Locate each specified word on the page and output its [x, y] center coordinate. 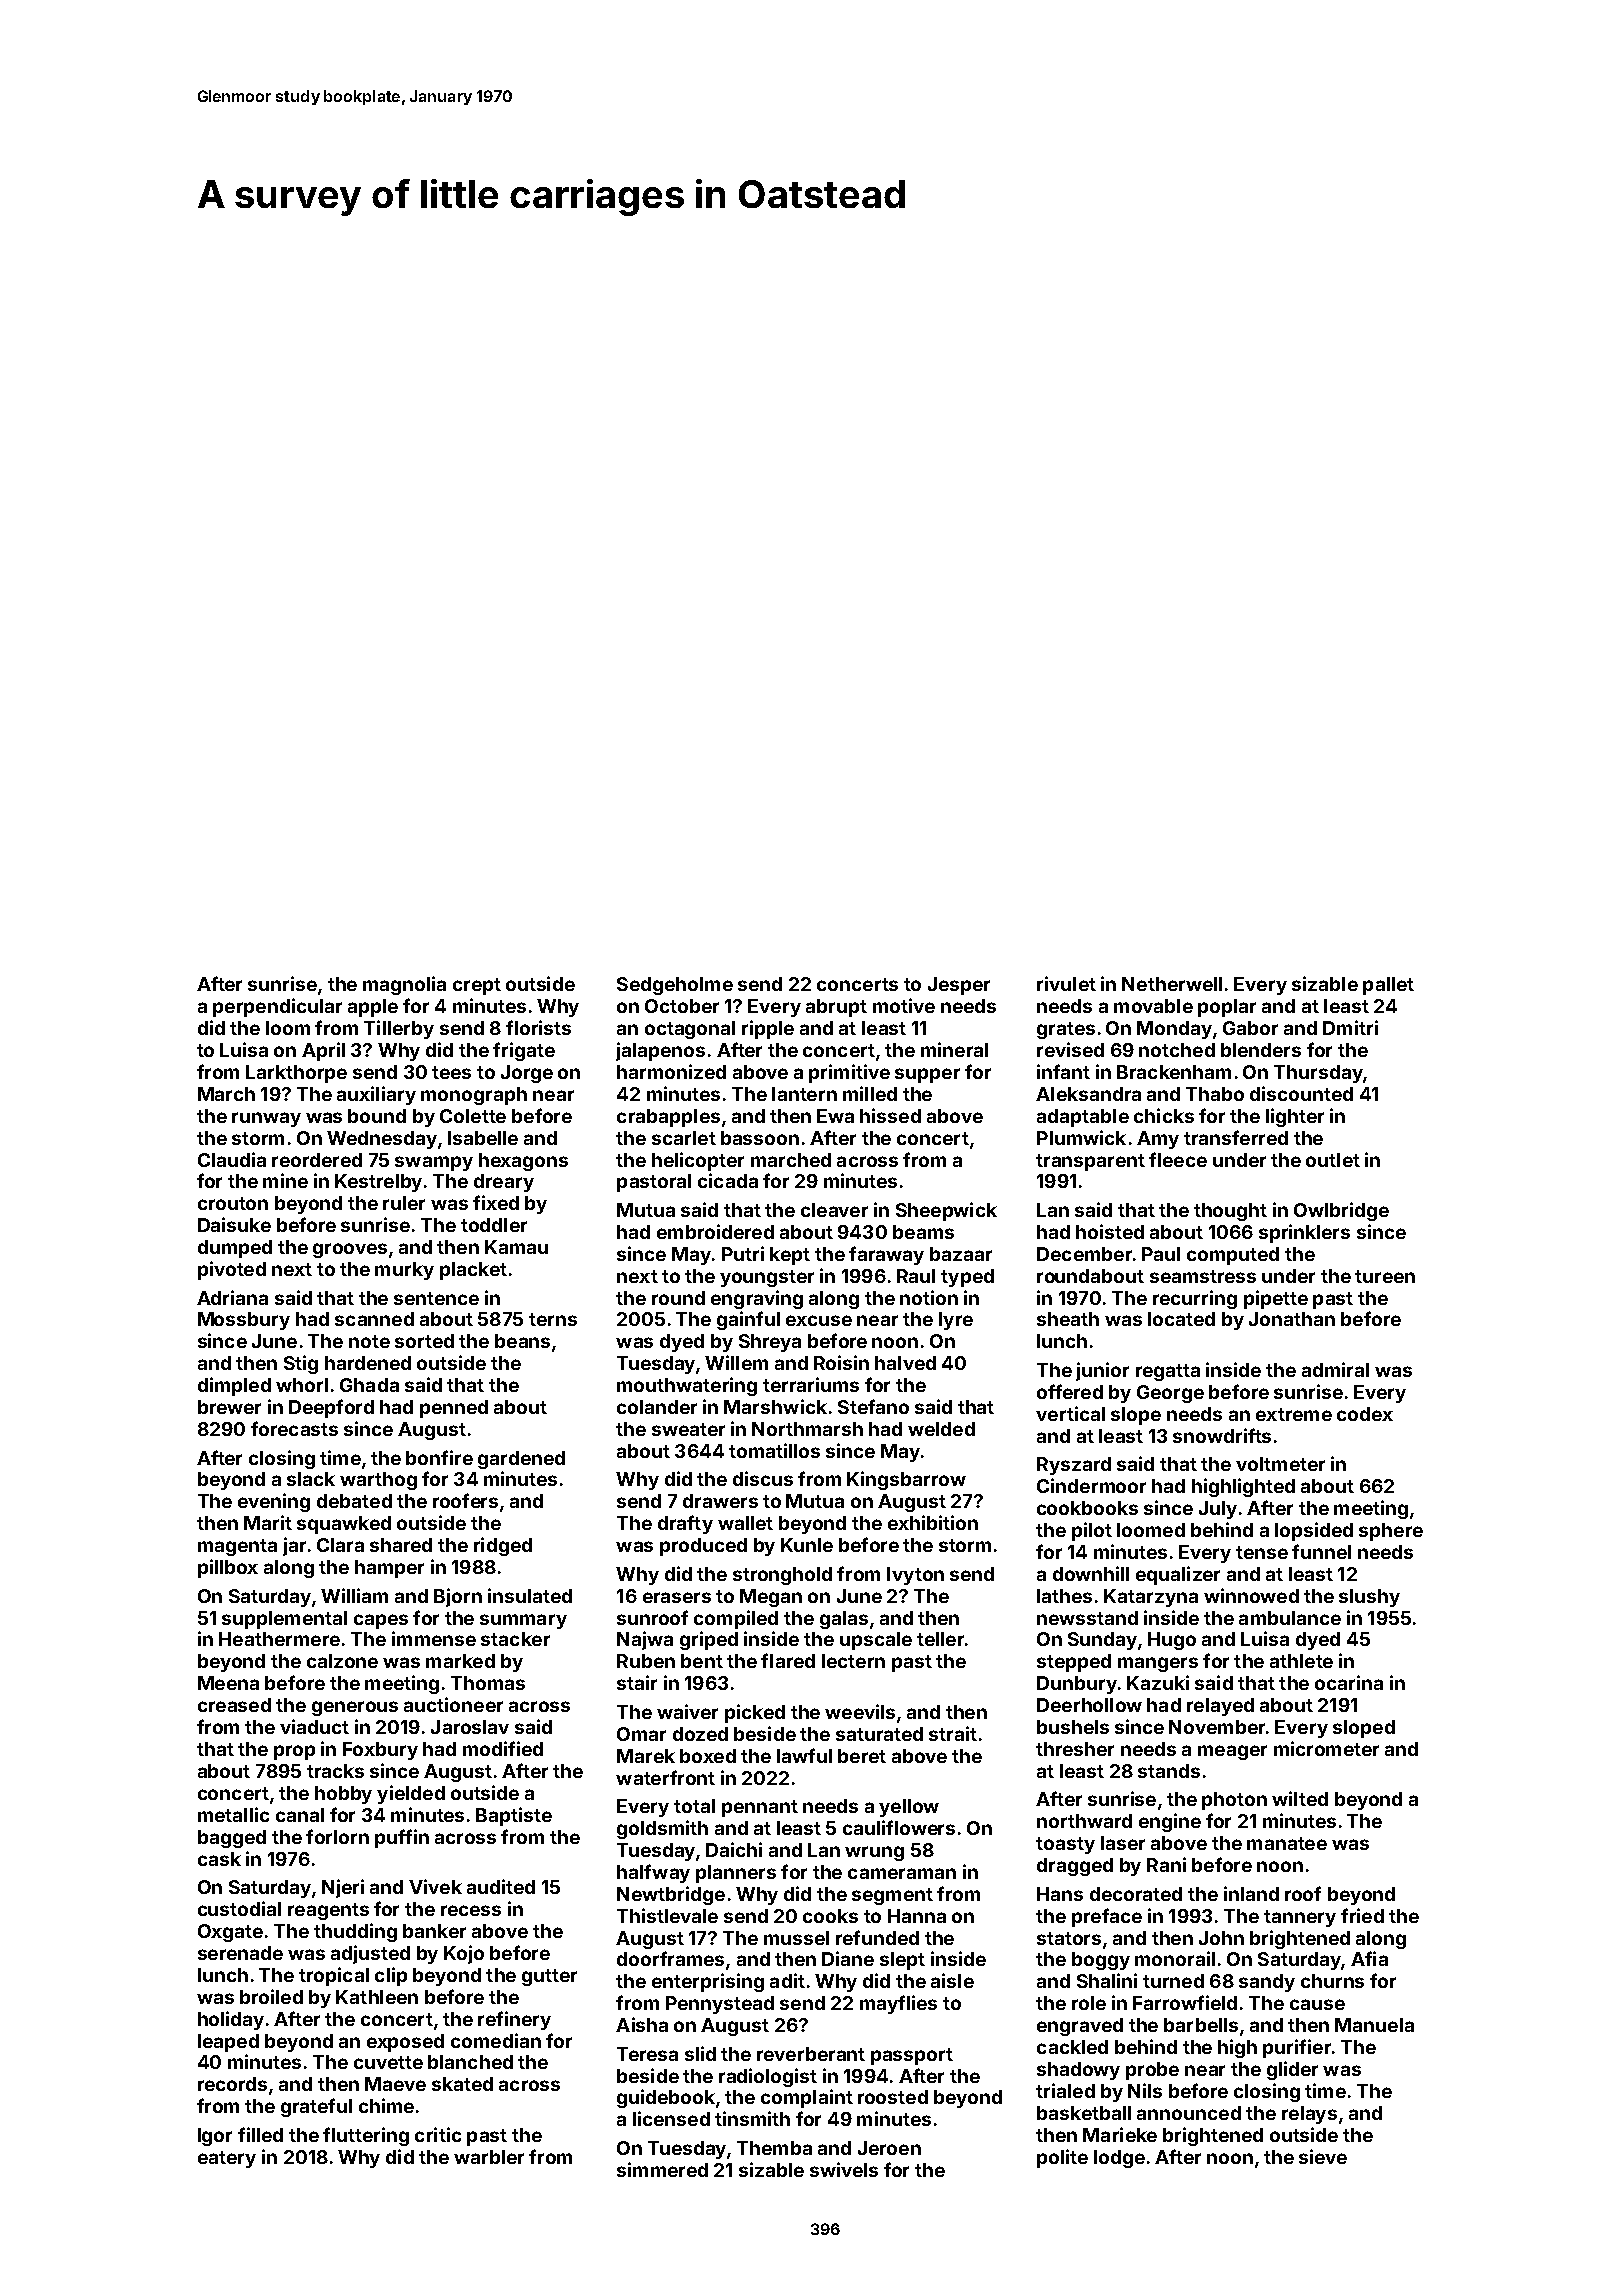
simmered [662, 2169]
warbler [489, 2157]
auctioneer [453, 1704]
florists [538, 1027]
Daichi [734, 1849]
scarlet [684, 1138]
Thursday [1318, 1074]
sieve [1323, 2156]
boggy [1101, 1961]
